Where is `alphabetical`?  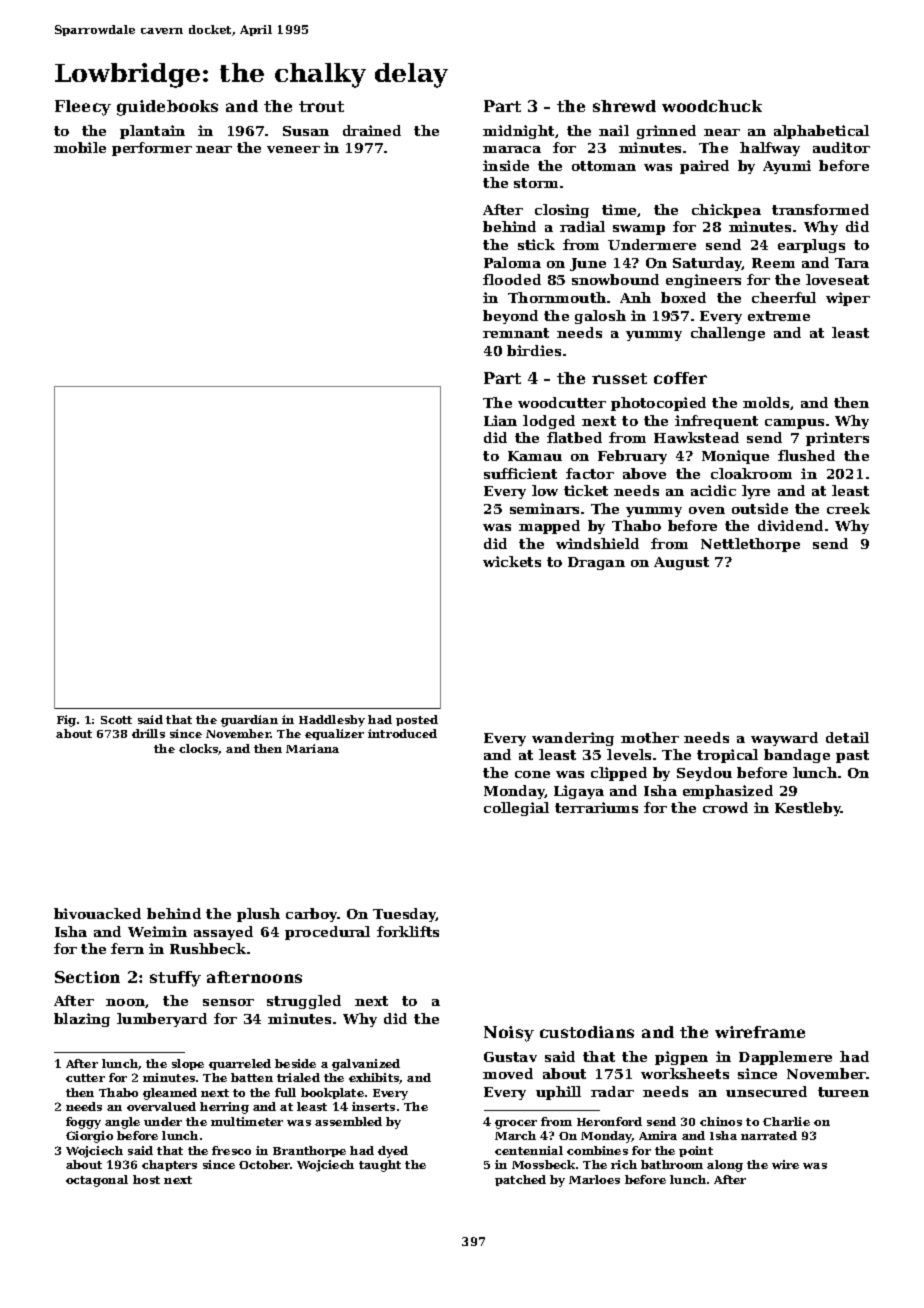
alphabetical is located at coordinates (821, 132).
